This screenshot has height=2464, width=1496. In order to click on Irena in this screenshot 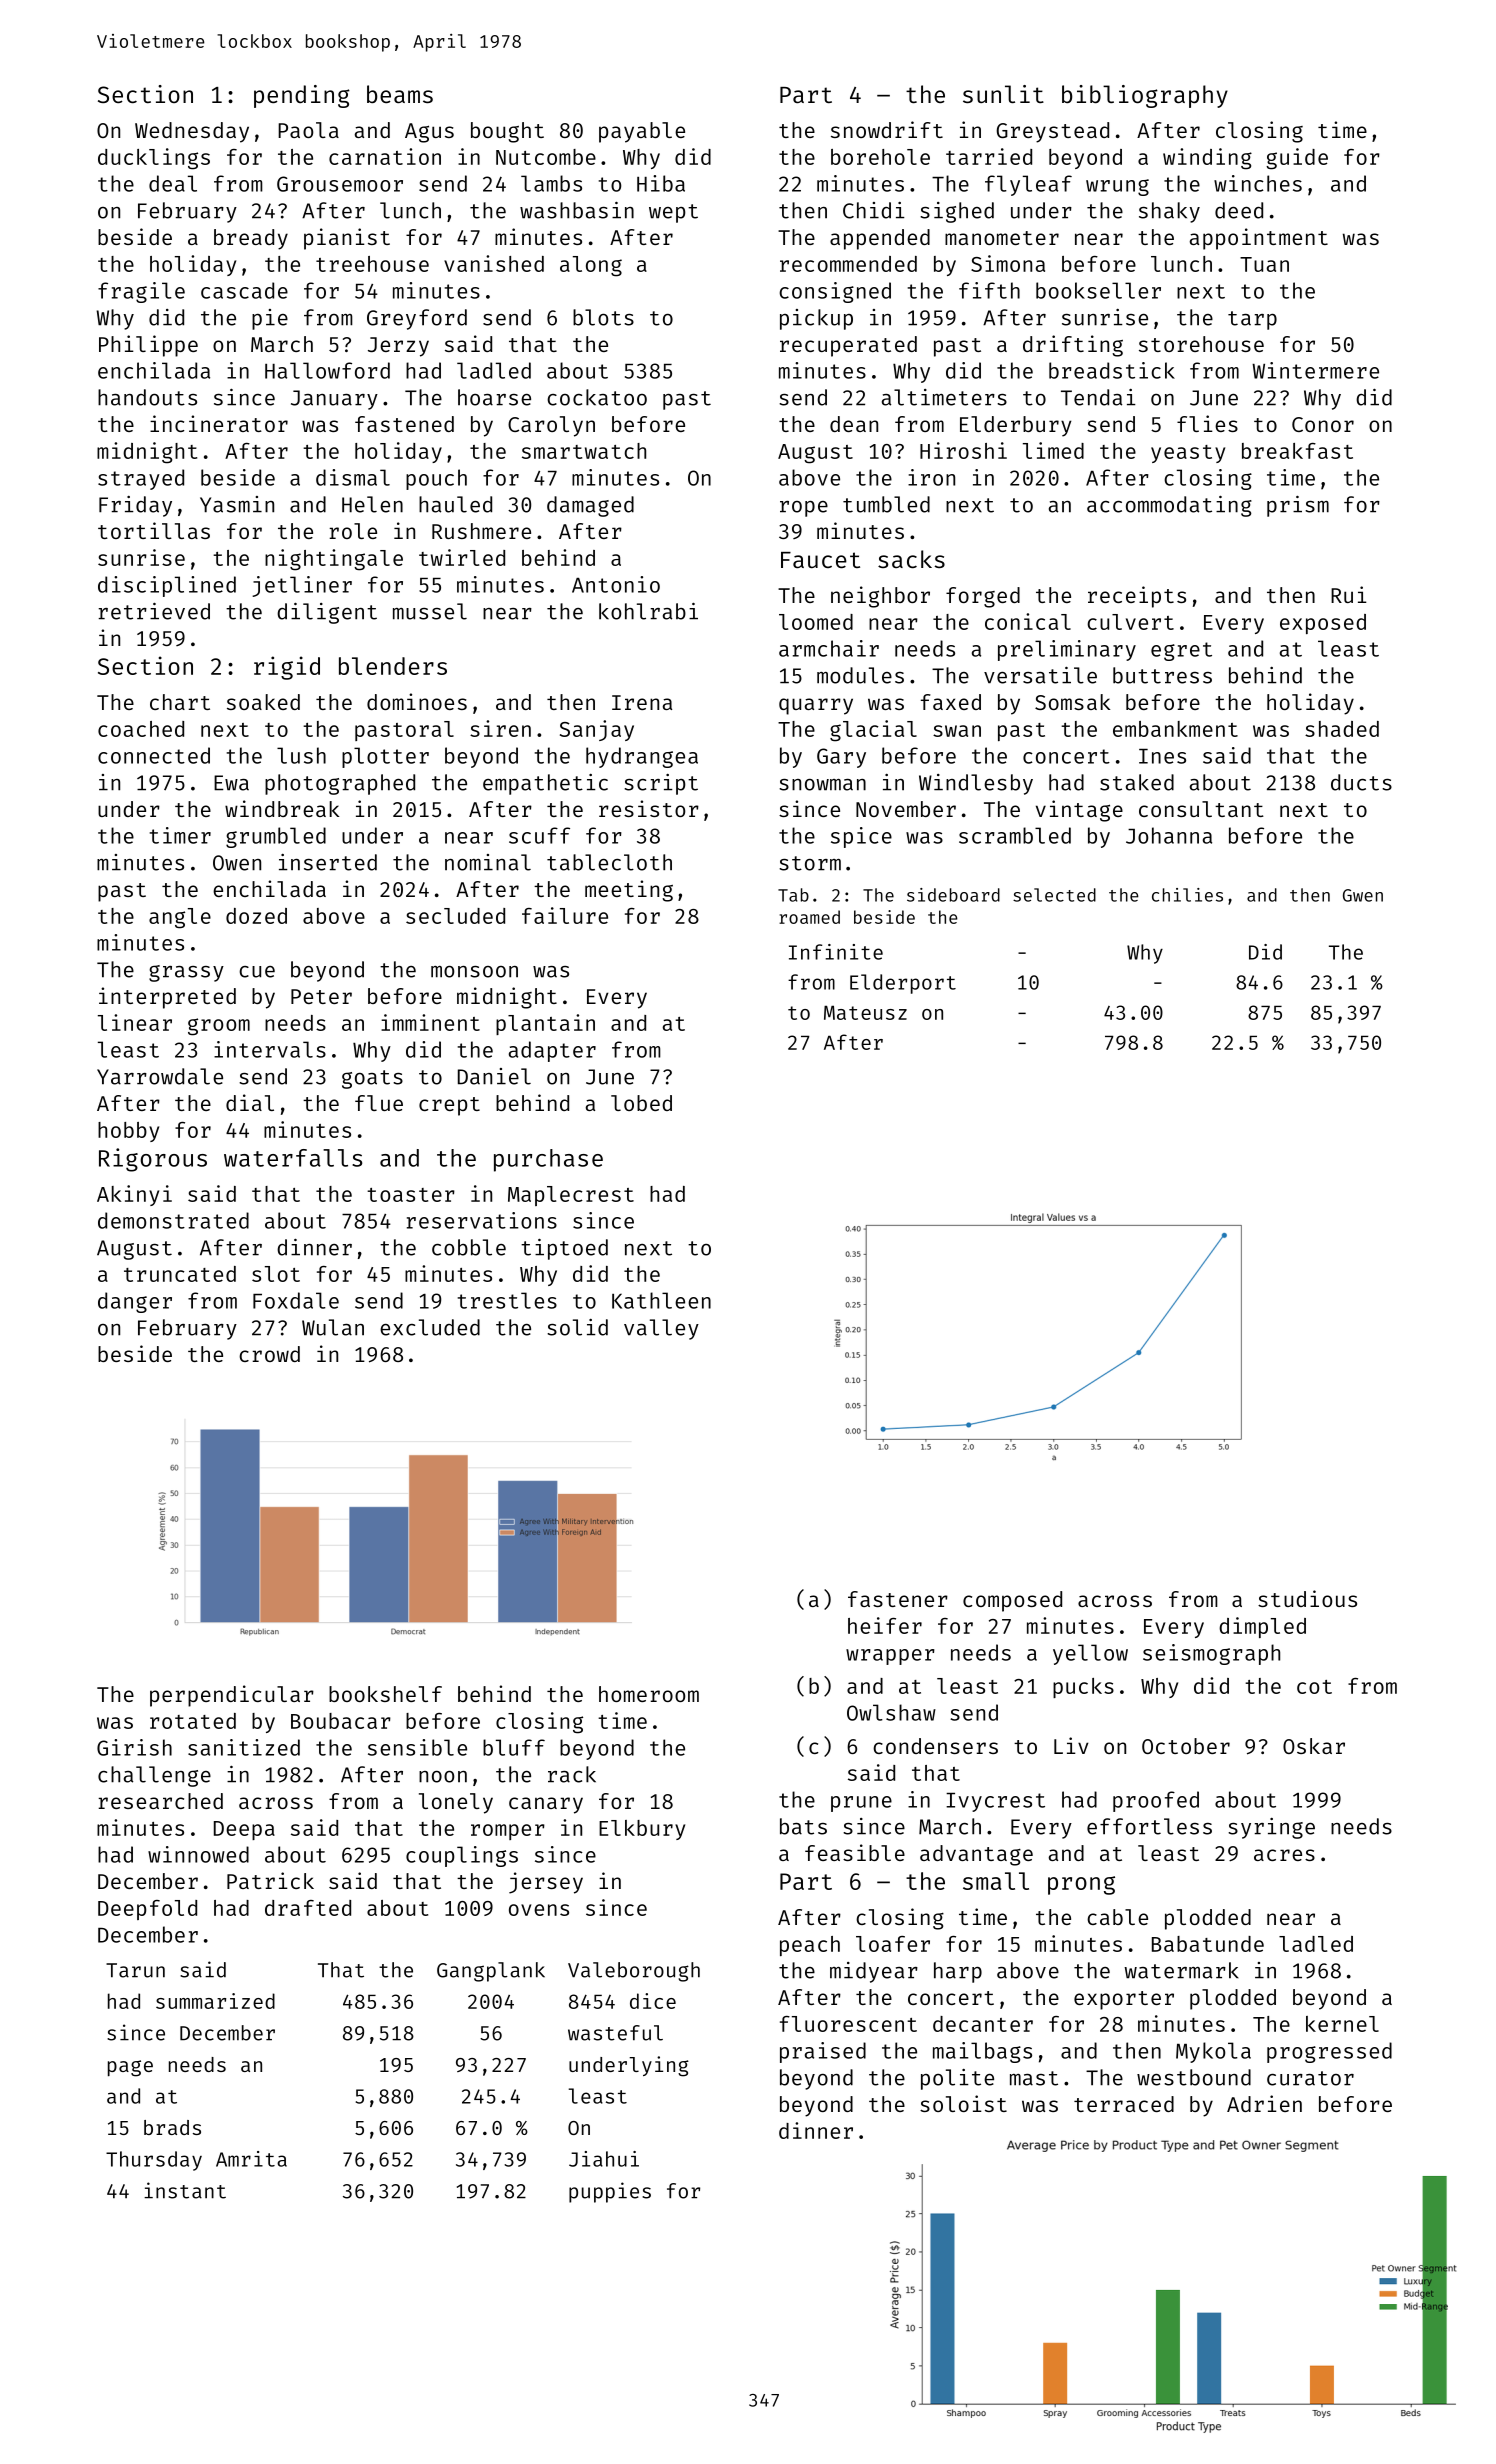, I will do `click(642, 702)`.
